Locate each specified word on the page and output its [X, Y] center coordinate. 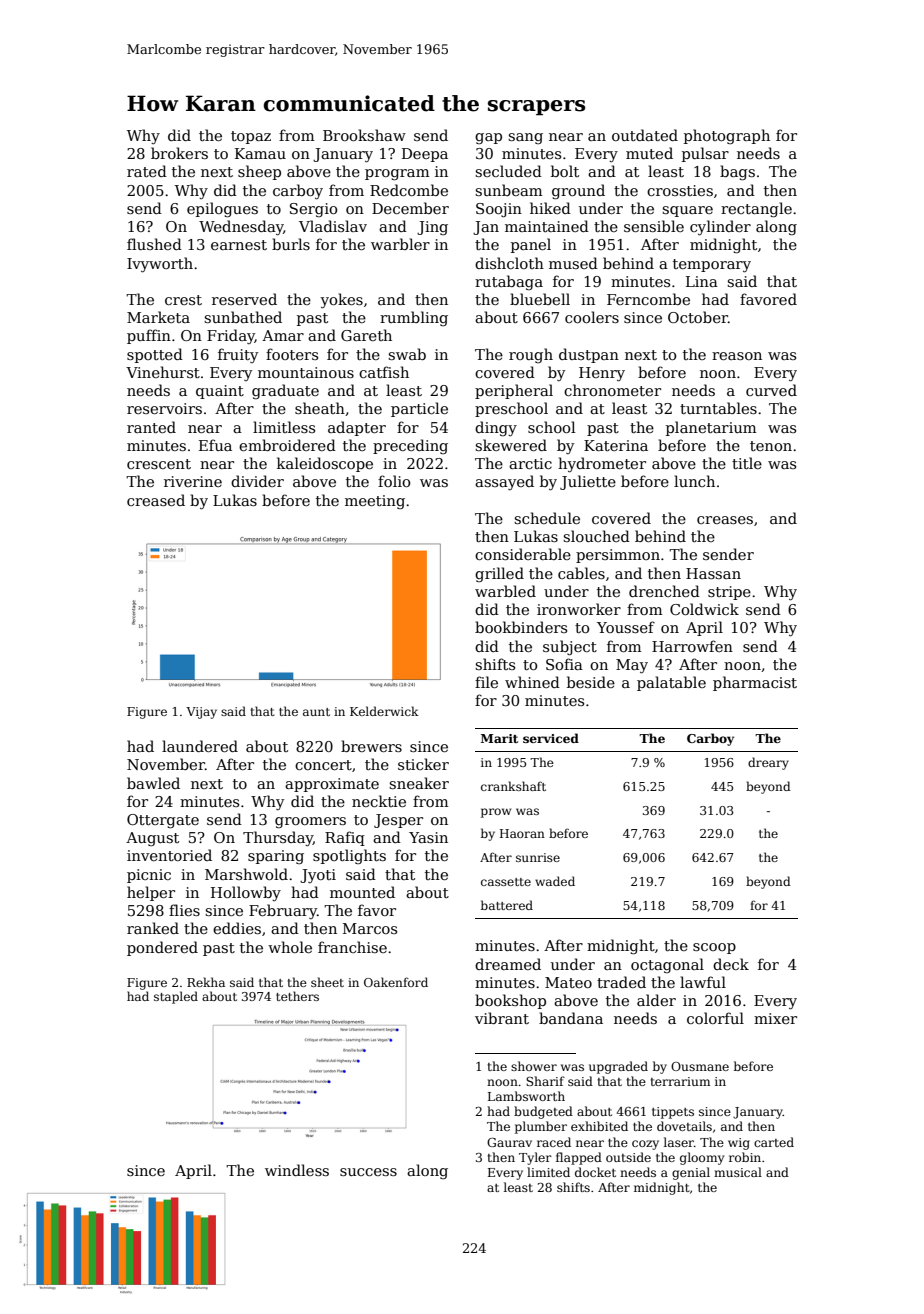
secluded [508, 171]
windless [297, 1170]
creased [156, 500]
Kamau [260, 153]
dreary [768, 763]
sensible [654, 226]
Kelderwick [384, 711]
